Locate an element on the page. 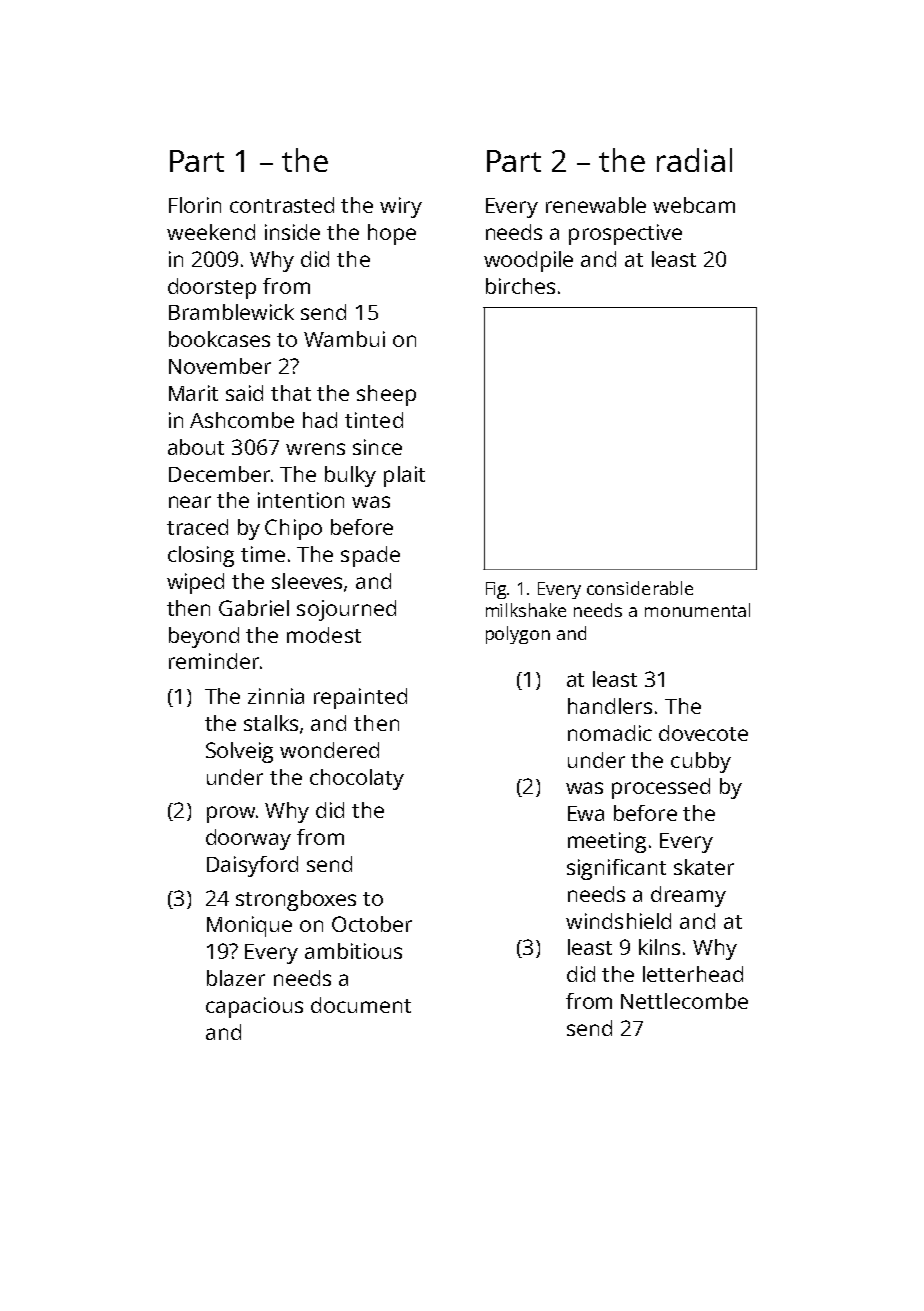 Image resolution: width=924 pixels, height=1311 pixels. webcam is located at coordinates (694, 205).
